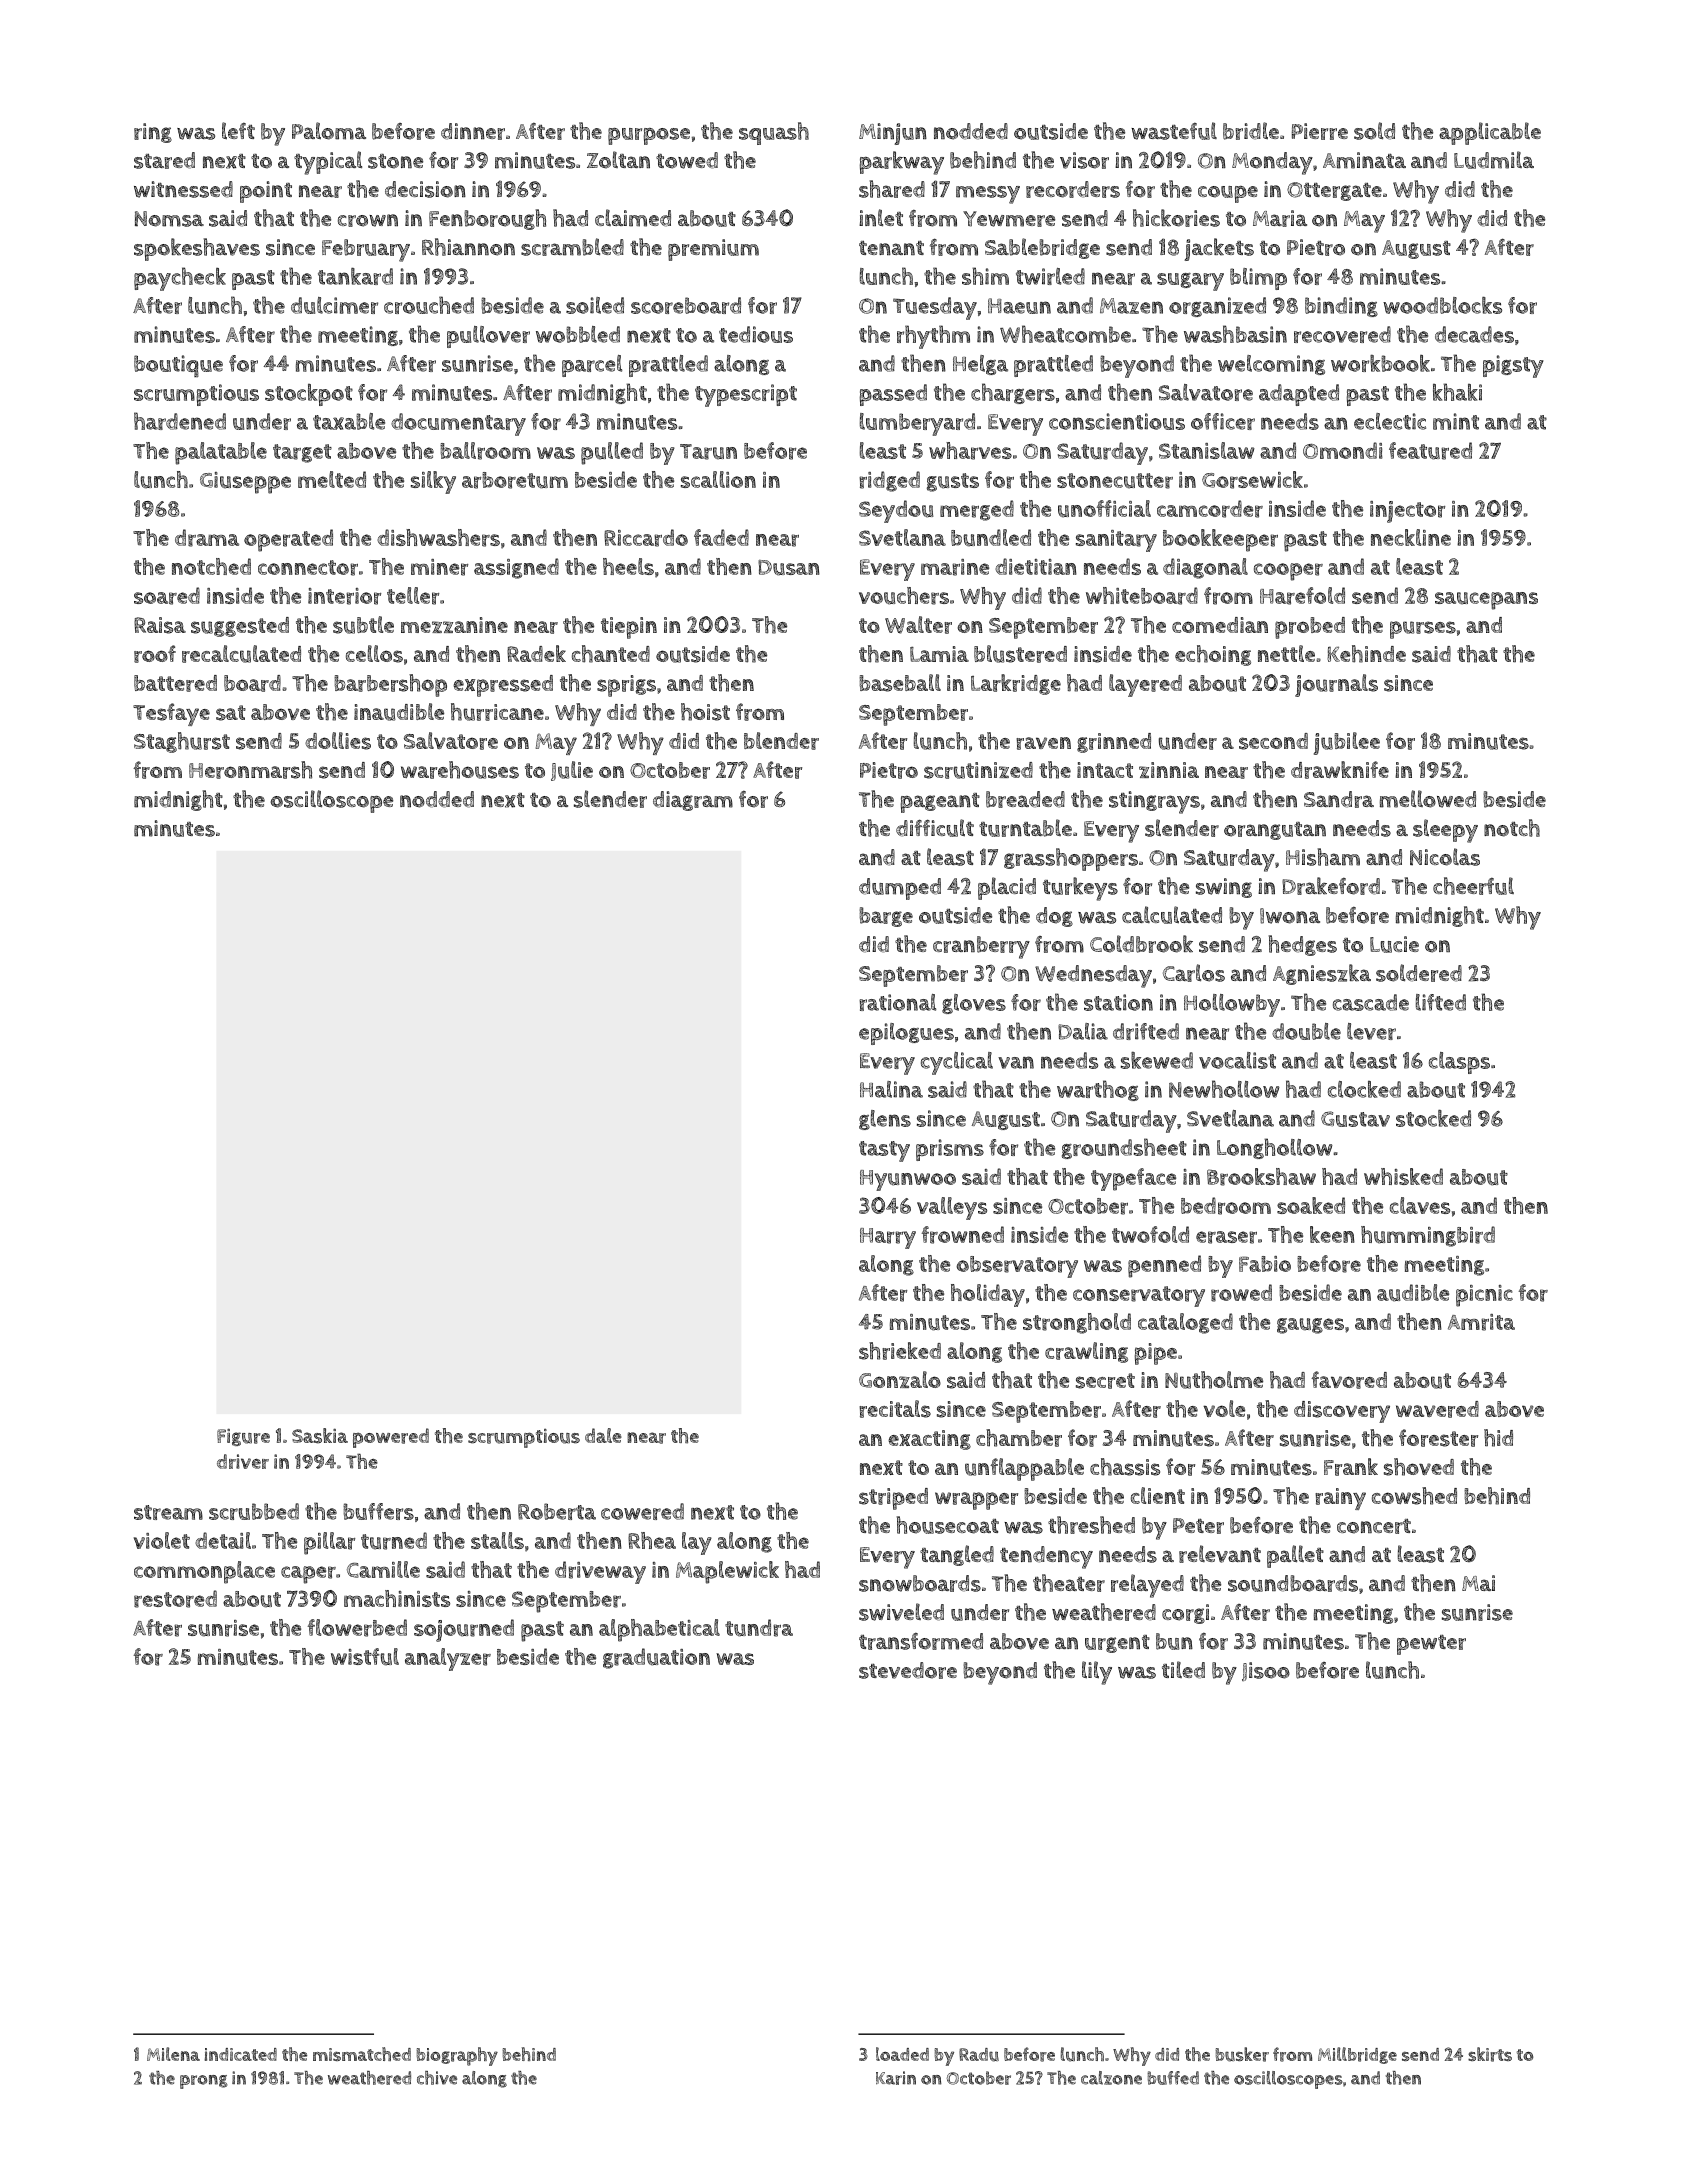 This screenshot has height=2178, width=1683. What do you see at coordinates (1357, 2055) in the screenshot?
I see `Millbridge` at bounding box center [1357, 2055].
